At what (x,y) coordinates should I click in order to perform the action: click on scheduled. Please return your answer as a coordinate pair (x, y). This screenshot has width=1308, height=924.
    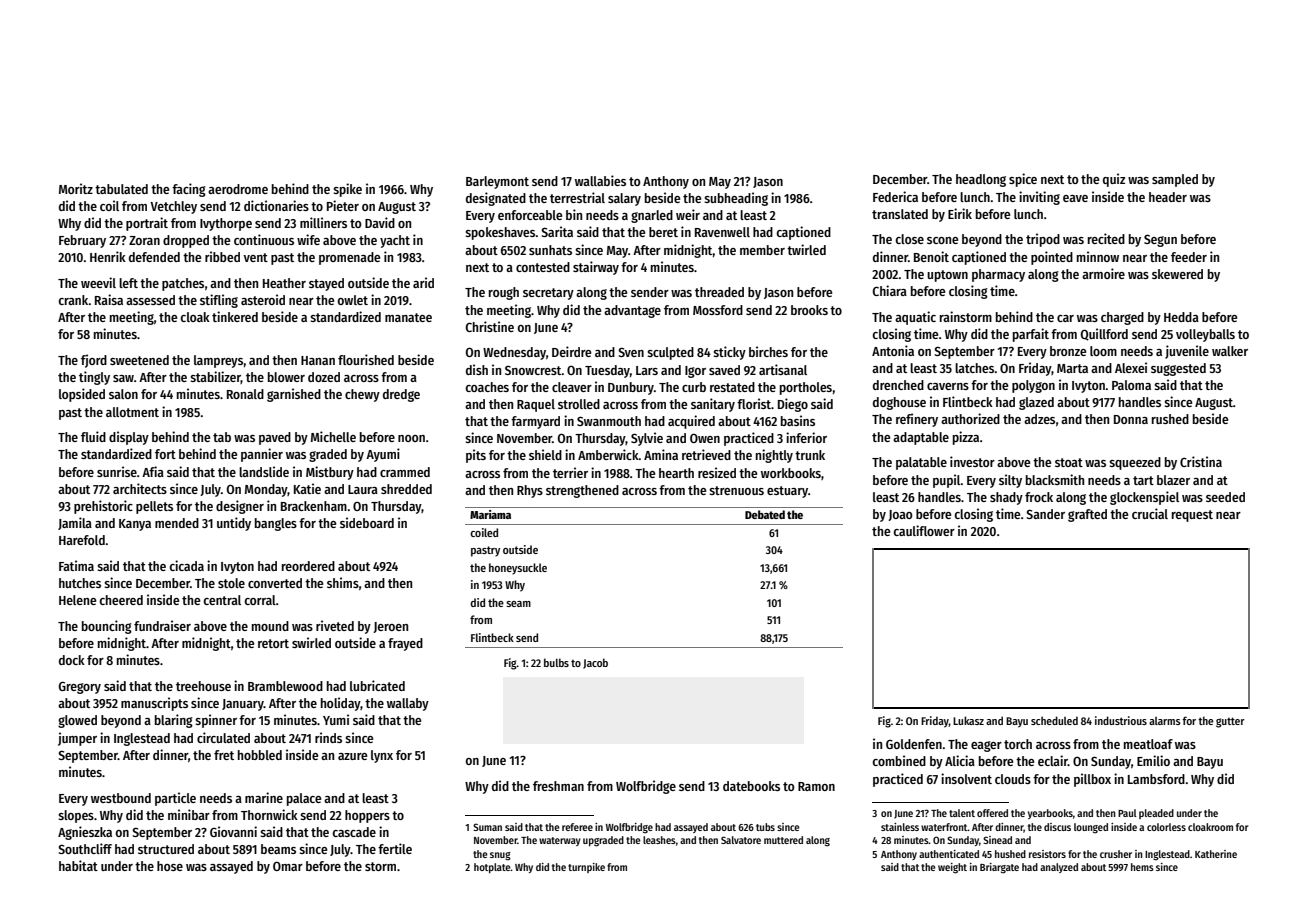
    Looking at the image, I should click on (1054, 720).
